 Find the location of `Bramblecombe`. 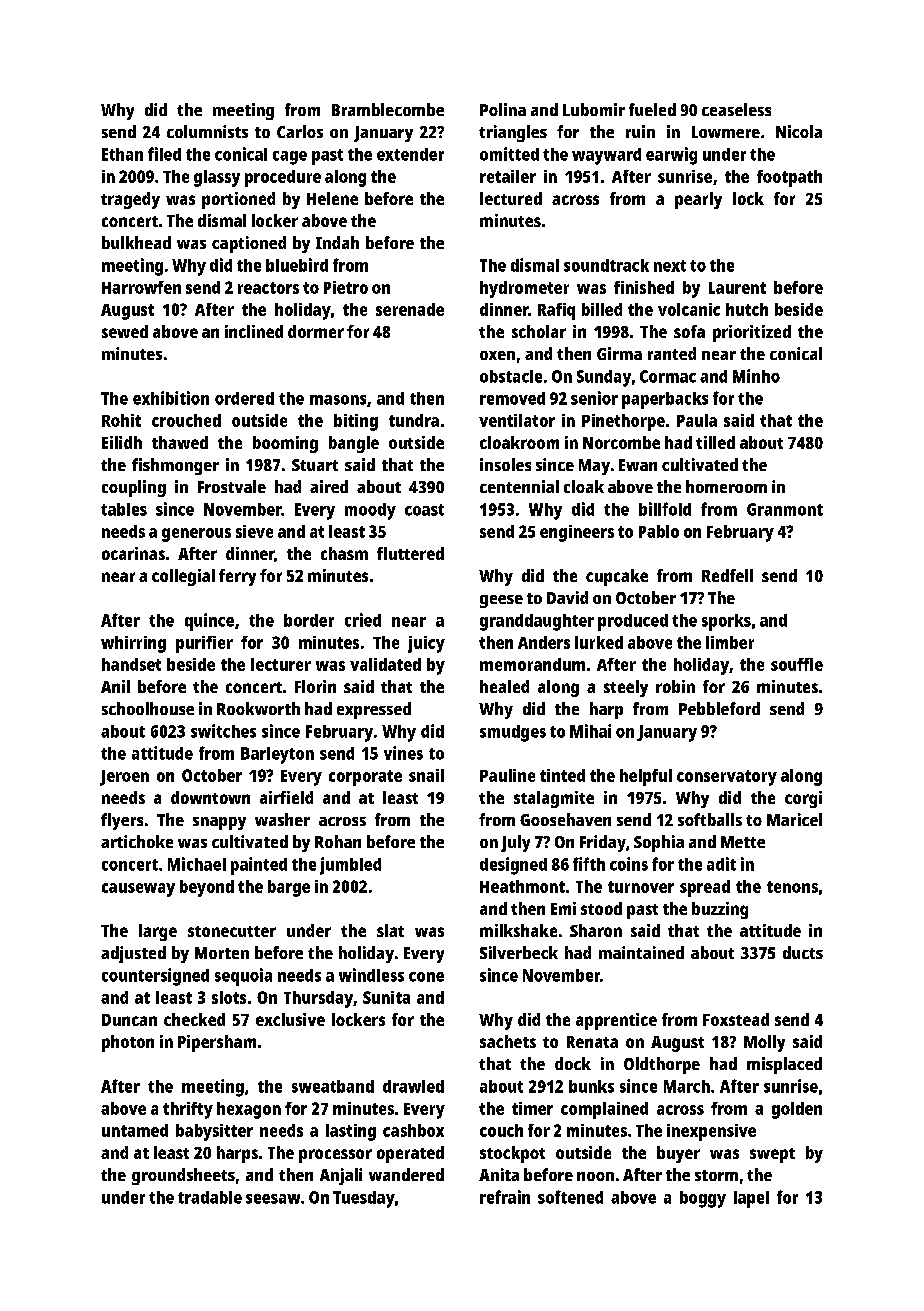

Bramblecombe is located at coordinates (388, 109).
